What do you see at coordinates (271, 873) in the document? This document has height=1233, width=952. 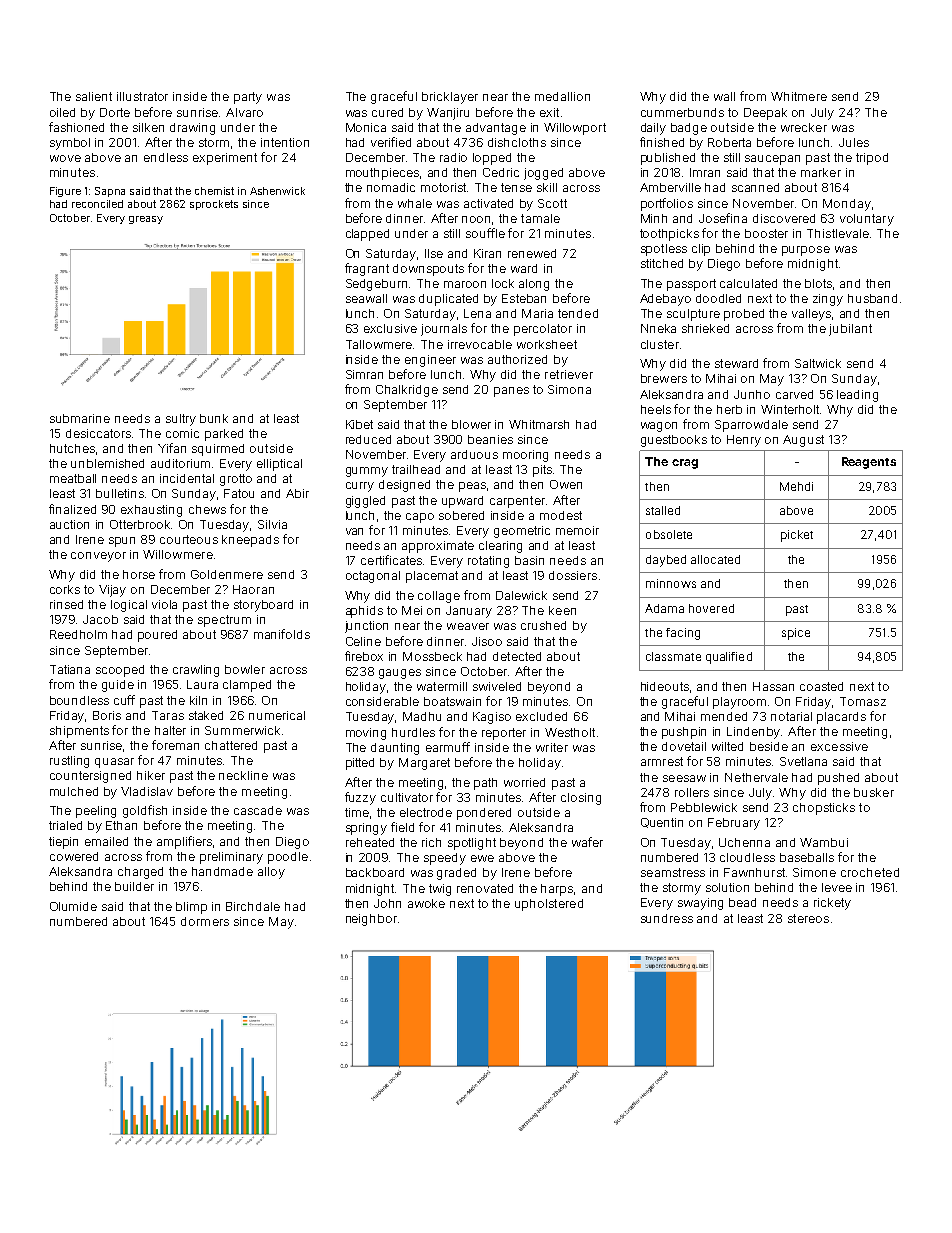 I see `alloy` at bounding box center [271, 873].
